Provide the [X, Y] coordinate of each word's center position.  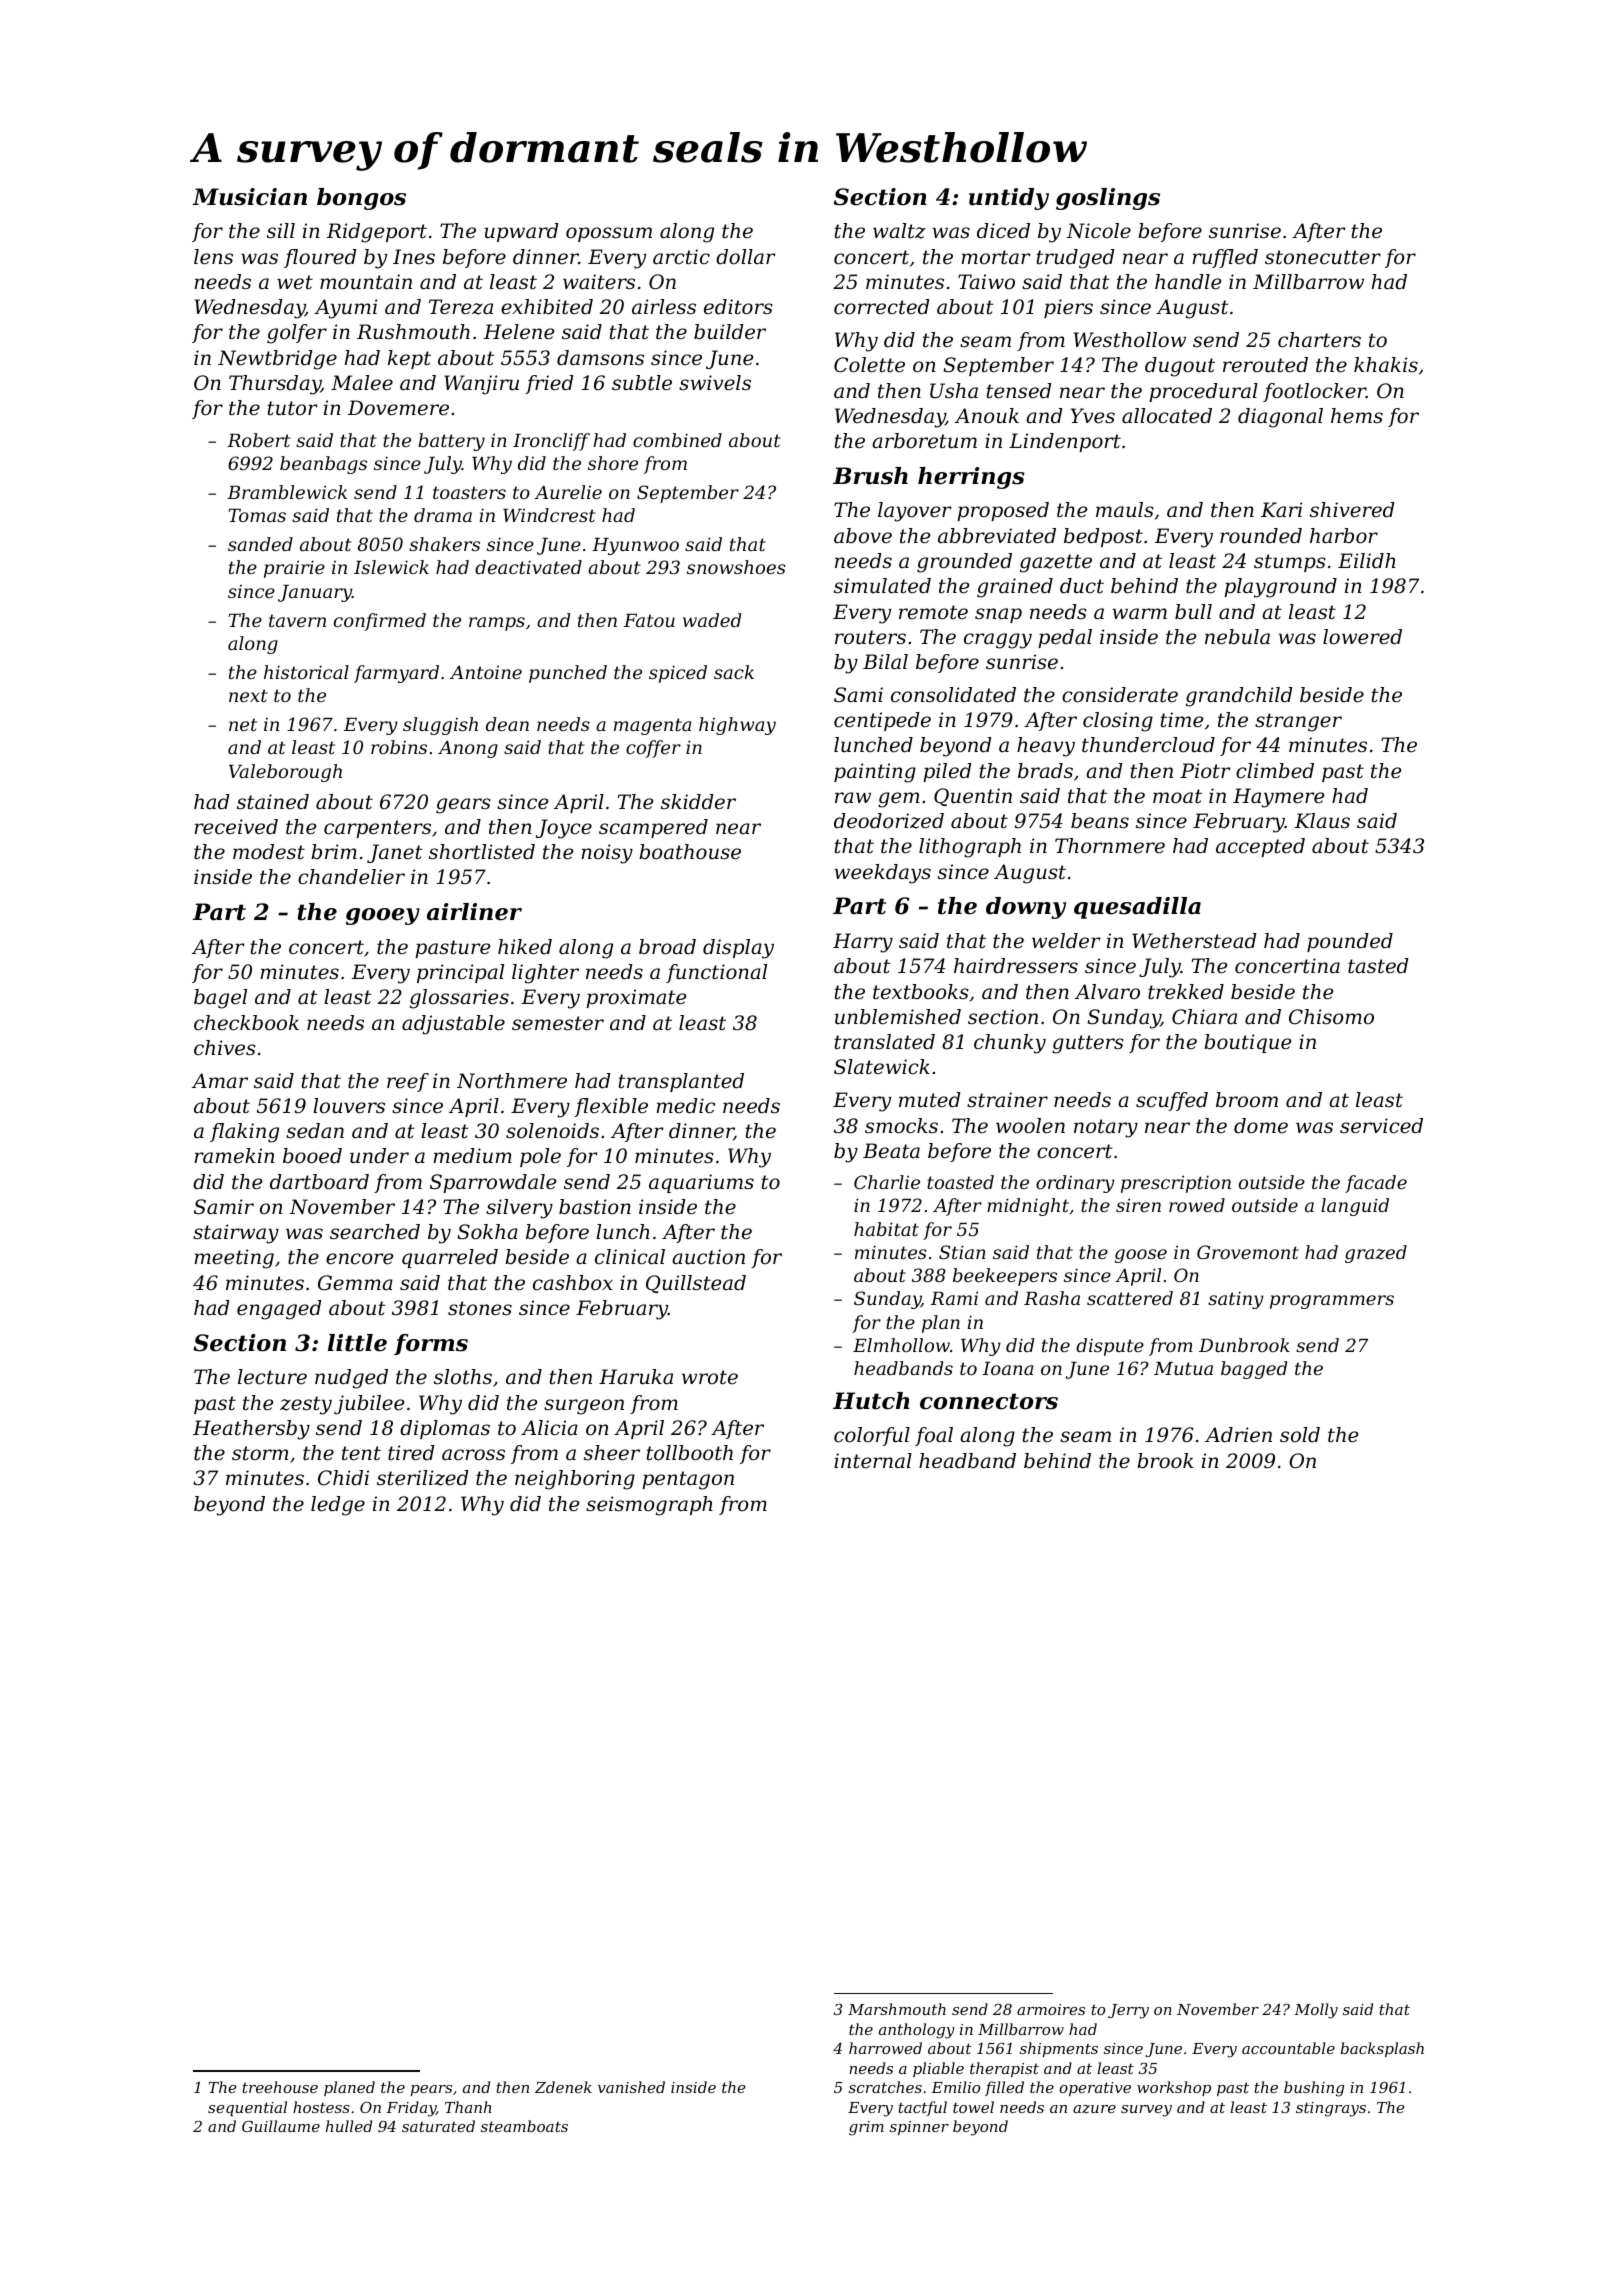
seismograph [649, 1506]
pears [431, 2090]
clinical [630, 1257]
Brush [870, 476]
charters [1319, 340]
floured [320, 258]
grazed [1376, 1254]
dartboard [319, 1182]
